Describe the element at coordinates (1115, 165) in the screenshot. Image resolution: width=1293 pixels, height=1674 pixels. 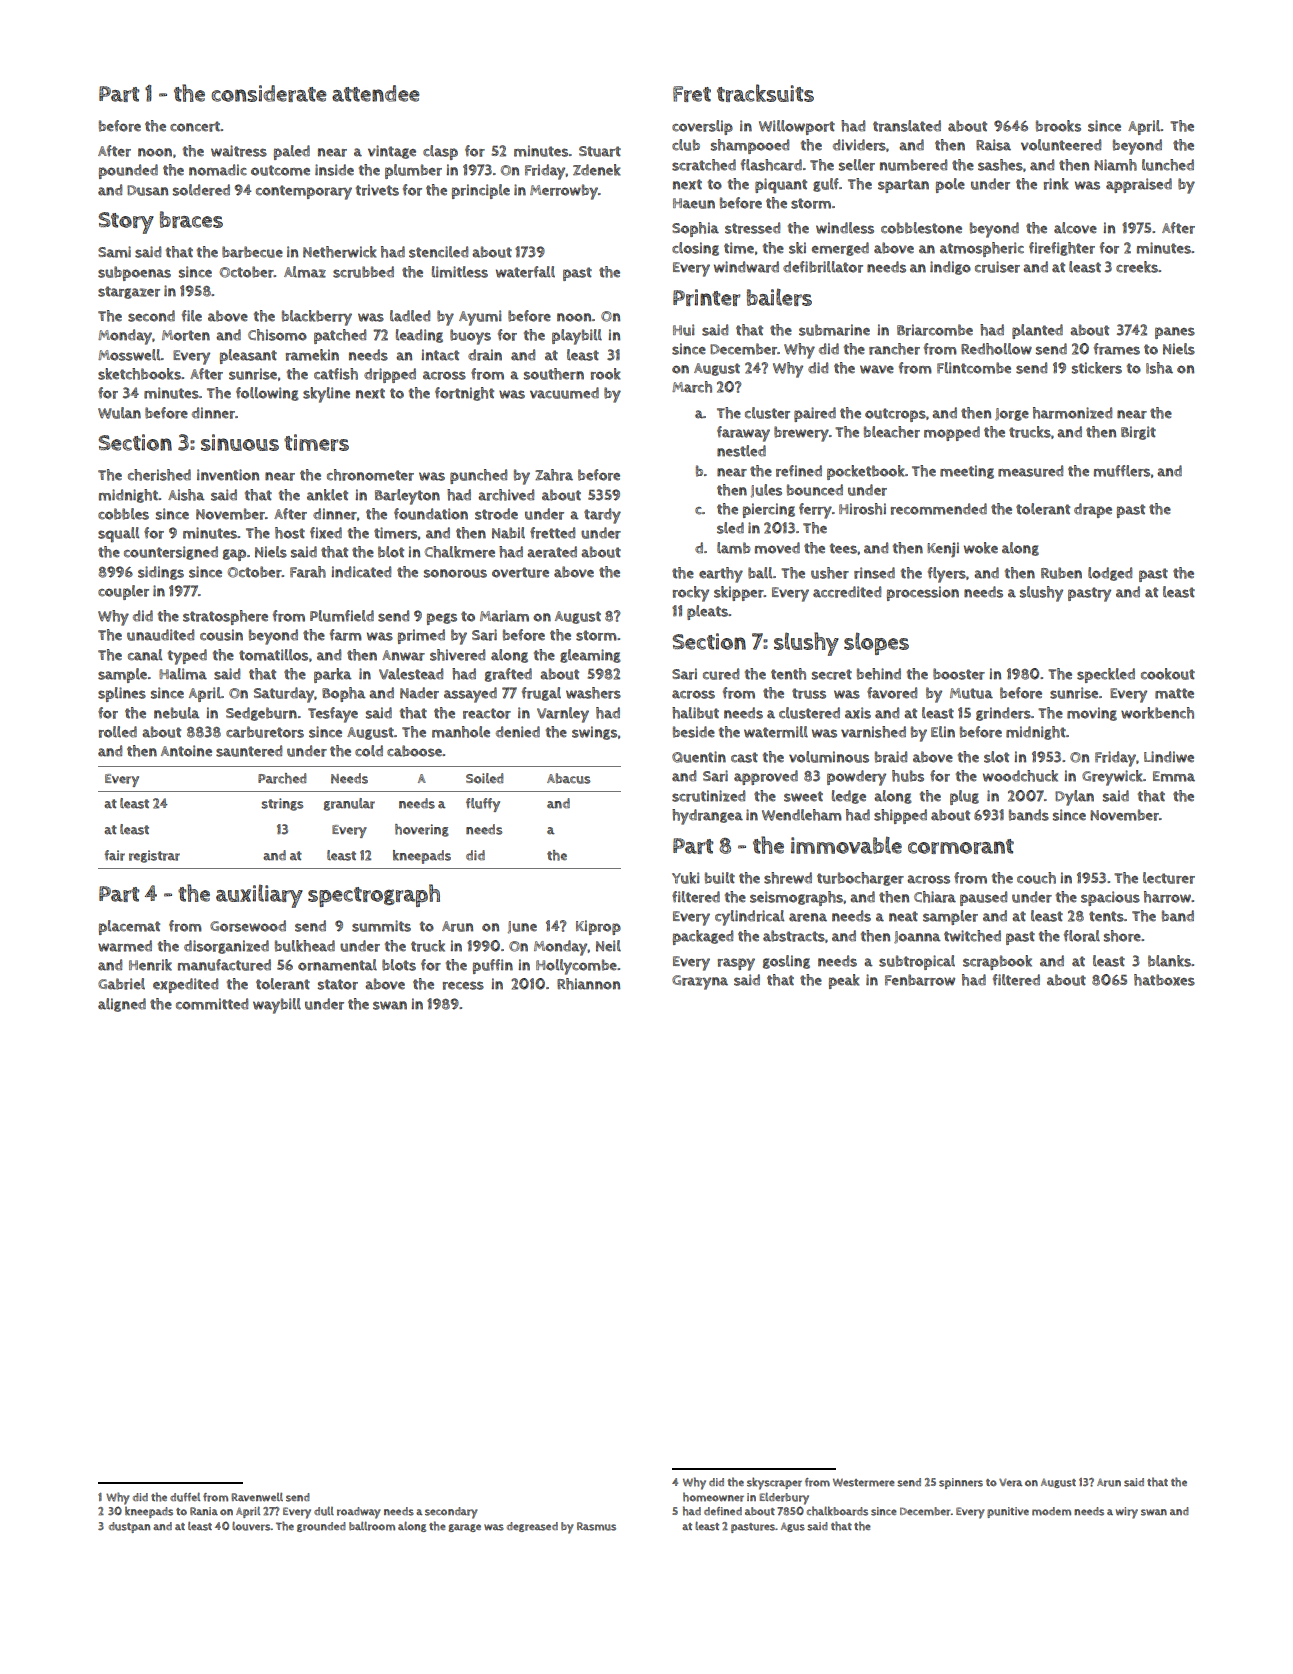
I see `Niamh` at that location.
